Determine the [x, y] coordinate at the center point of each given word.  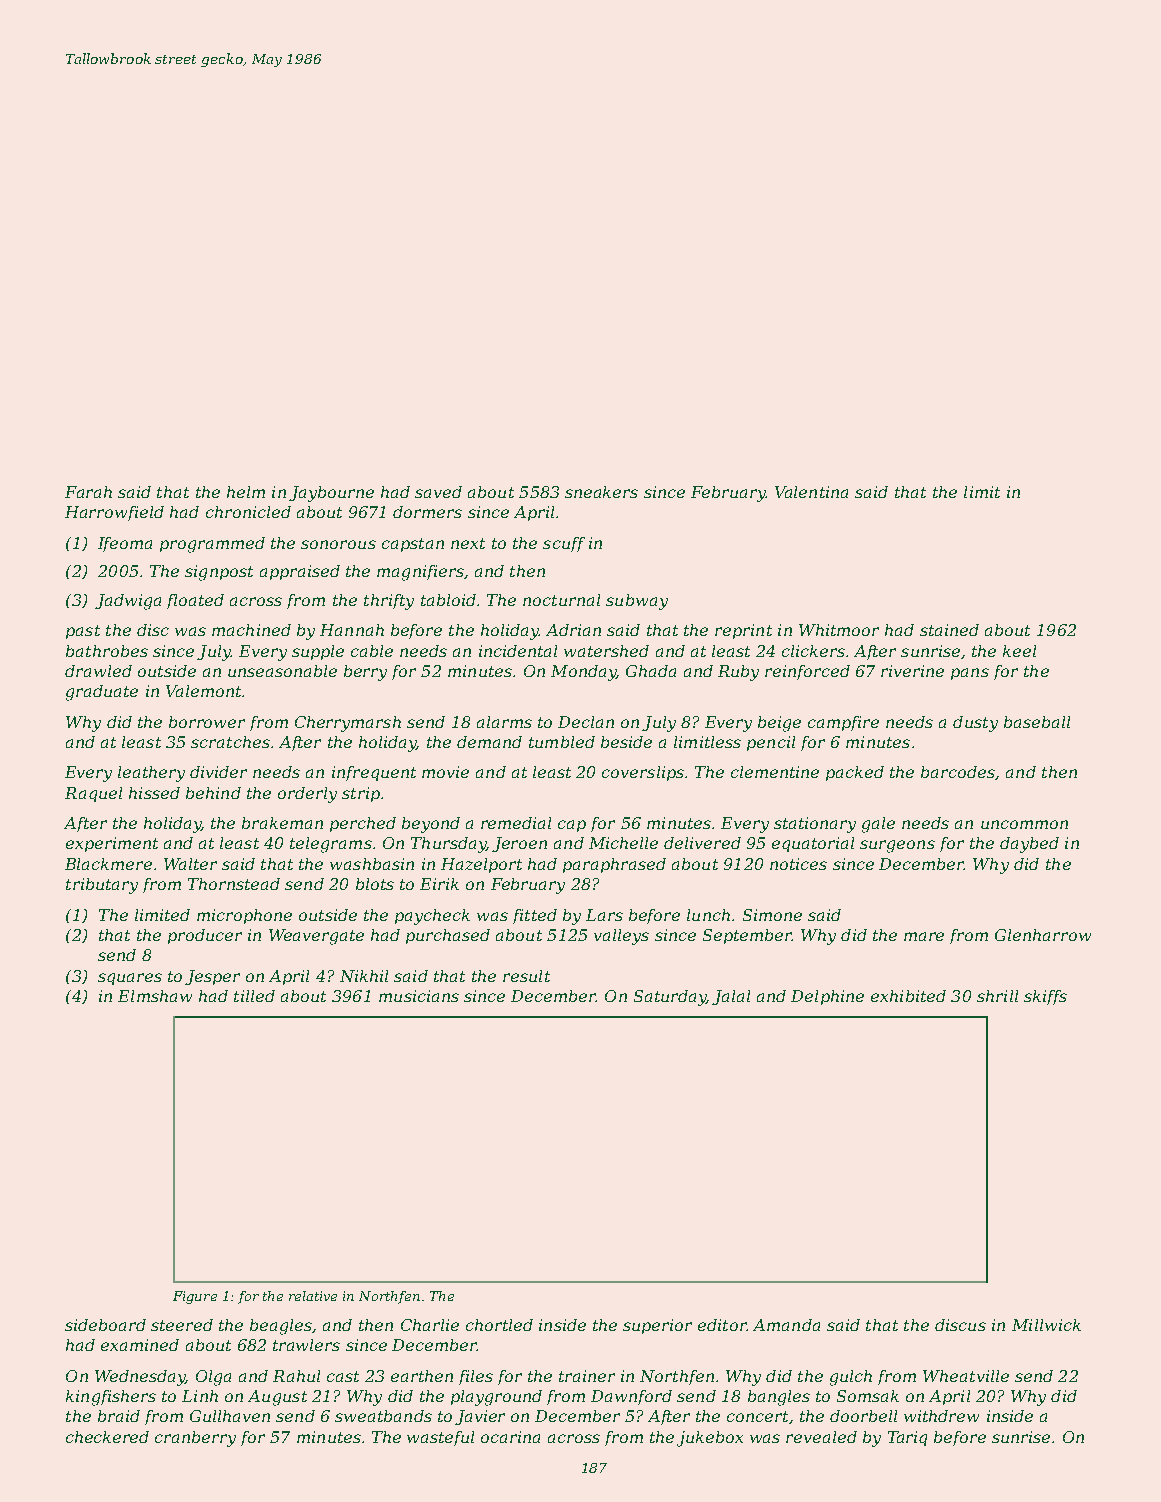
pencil [771, 743]
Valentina [811, 492]
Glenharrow [1043, 935]
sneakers [601, 492]
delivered [702, 843]
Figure [195, 1297]
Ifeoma [125, 544]
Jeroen [519, 844]
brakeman [282, 823]
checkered [107, 1437]
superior [657, 1326]
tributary [102, 886]
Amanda [786, 1325]
